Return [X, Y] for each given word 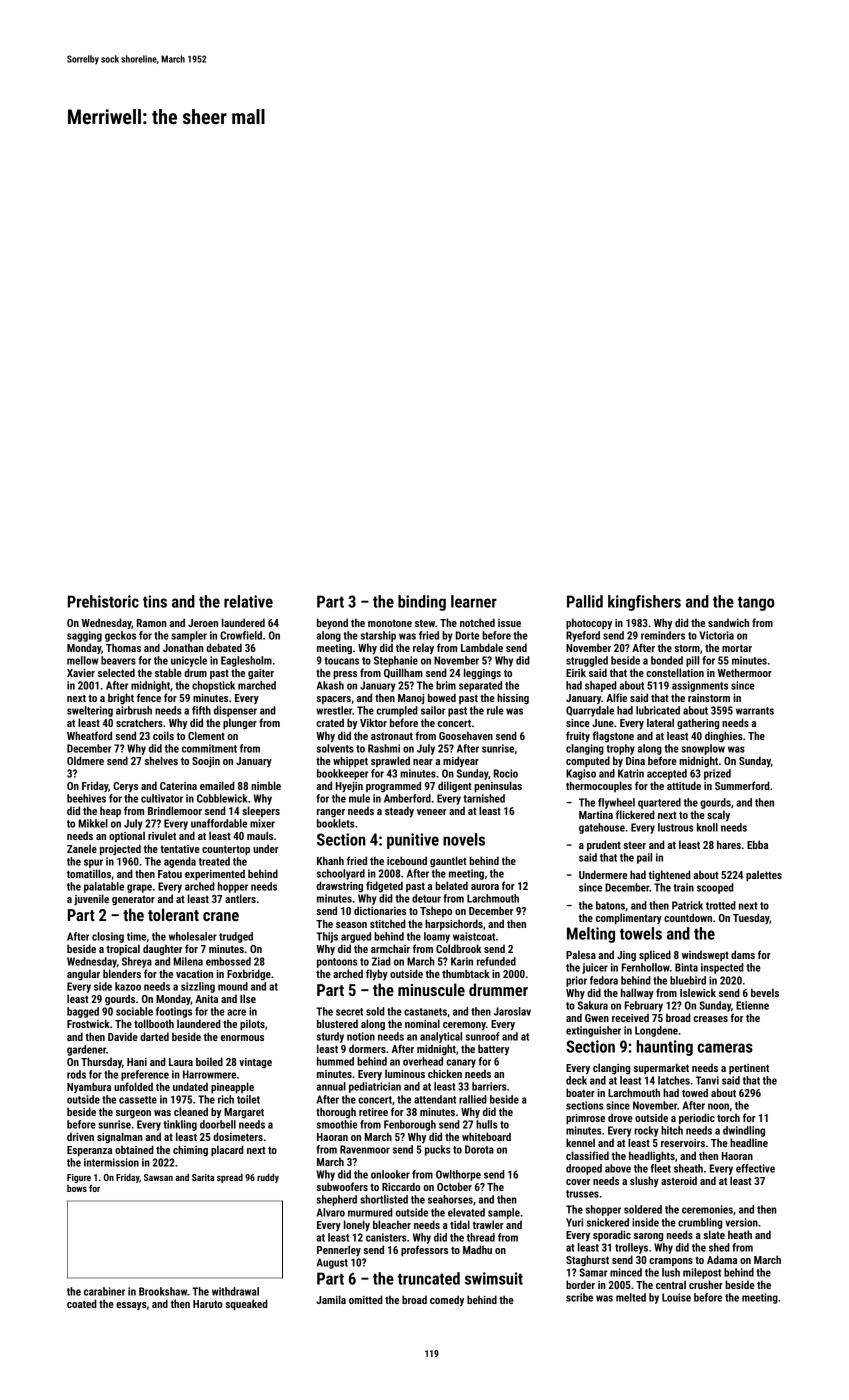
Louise [676, 1297]
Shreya [137, 962]
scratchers [139, 722]
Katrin [631, 773]
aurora [485, 887]
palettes [764, 876]
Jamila [331, 1299]
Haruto [208, 1304]
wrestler [334, 710]
